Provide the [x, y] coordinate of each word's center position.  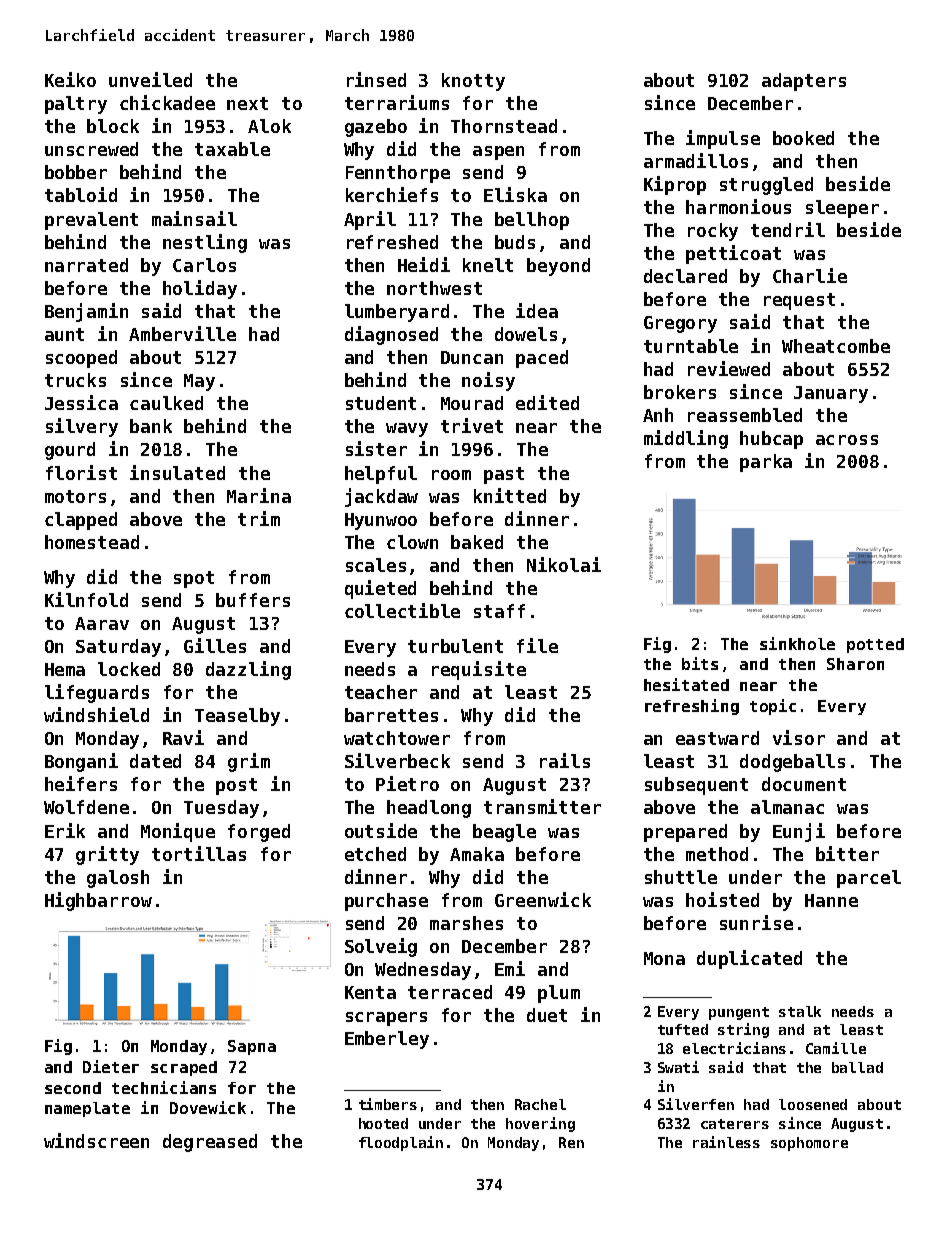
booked [803, 138]
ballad [857, 1067]
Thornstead [504, 126]
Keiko [70, 79]
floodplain [401, 1143]
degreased [210, 1143]
